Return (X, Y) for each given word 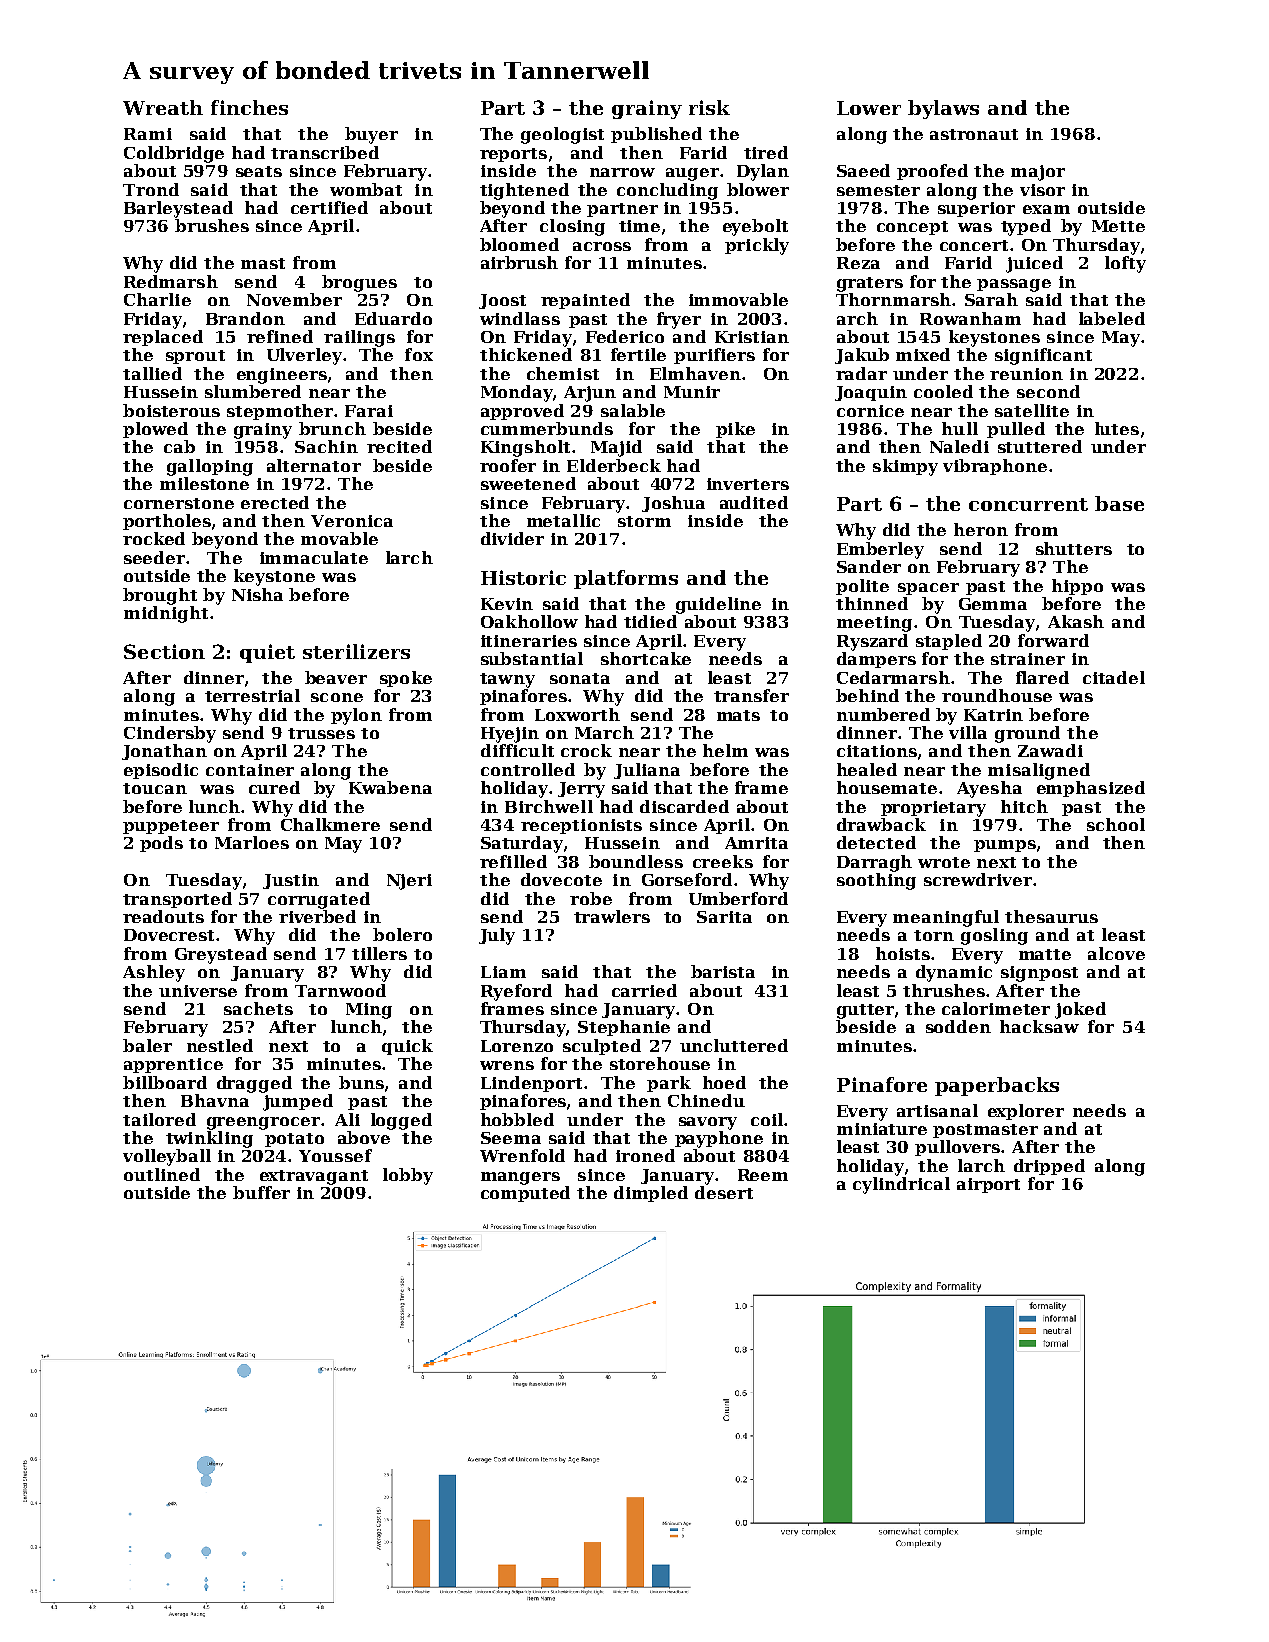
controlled (528, 769)
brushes (212, 225)
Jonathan (164, 752)
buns (361, 1082)
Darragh (874, 863)
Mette (1118, 226)
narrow (622, 172)
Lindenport (531, 1084)
